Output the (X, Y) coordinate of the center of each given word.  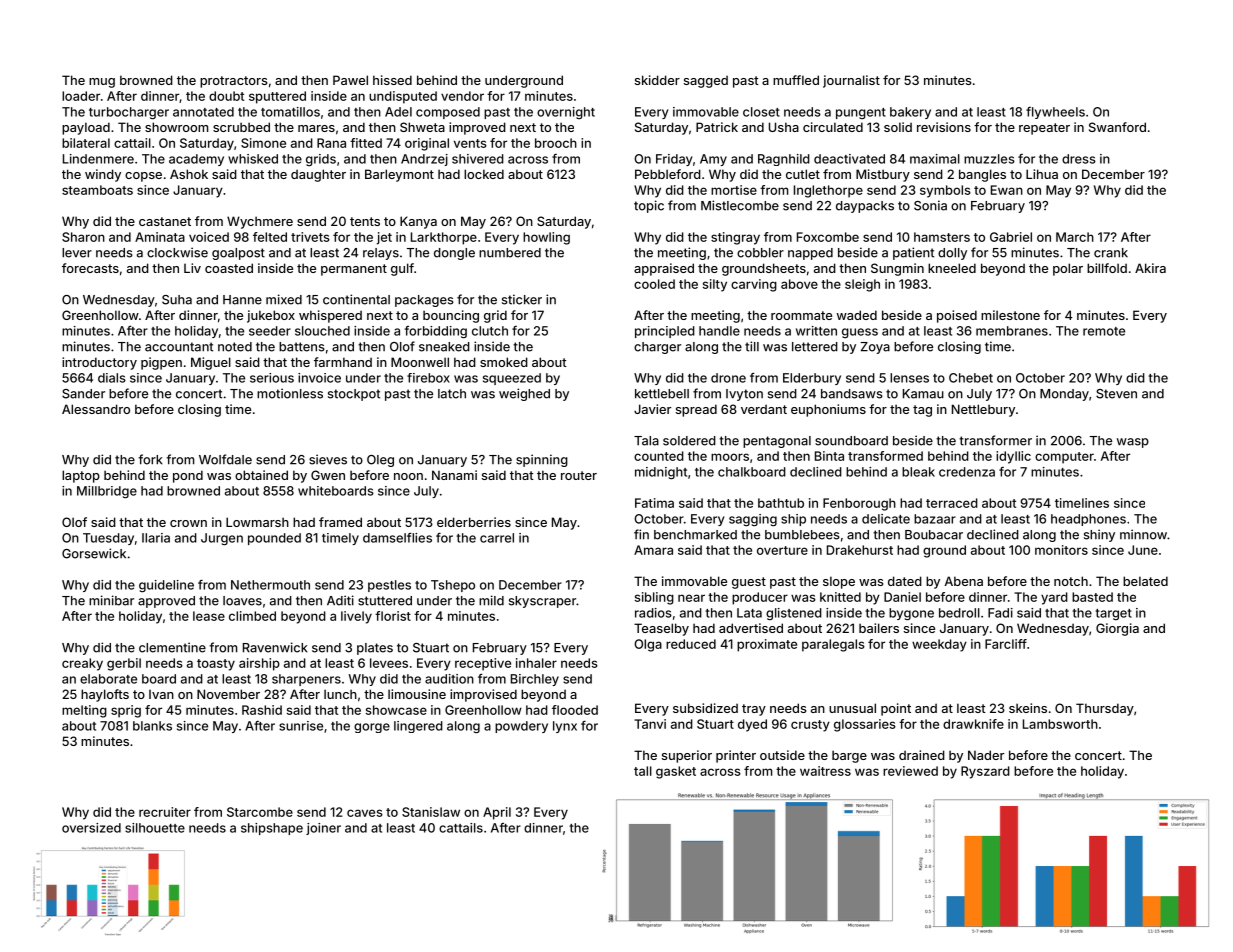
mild (491, 600)
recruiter (165, 812)
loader (81, 96)
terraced (952, 503)
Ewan (1007, 190)
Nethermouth (270, 585)
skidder (657, 80)
